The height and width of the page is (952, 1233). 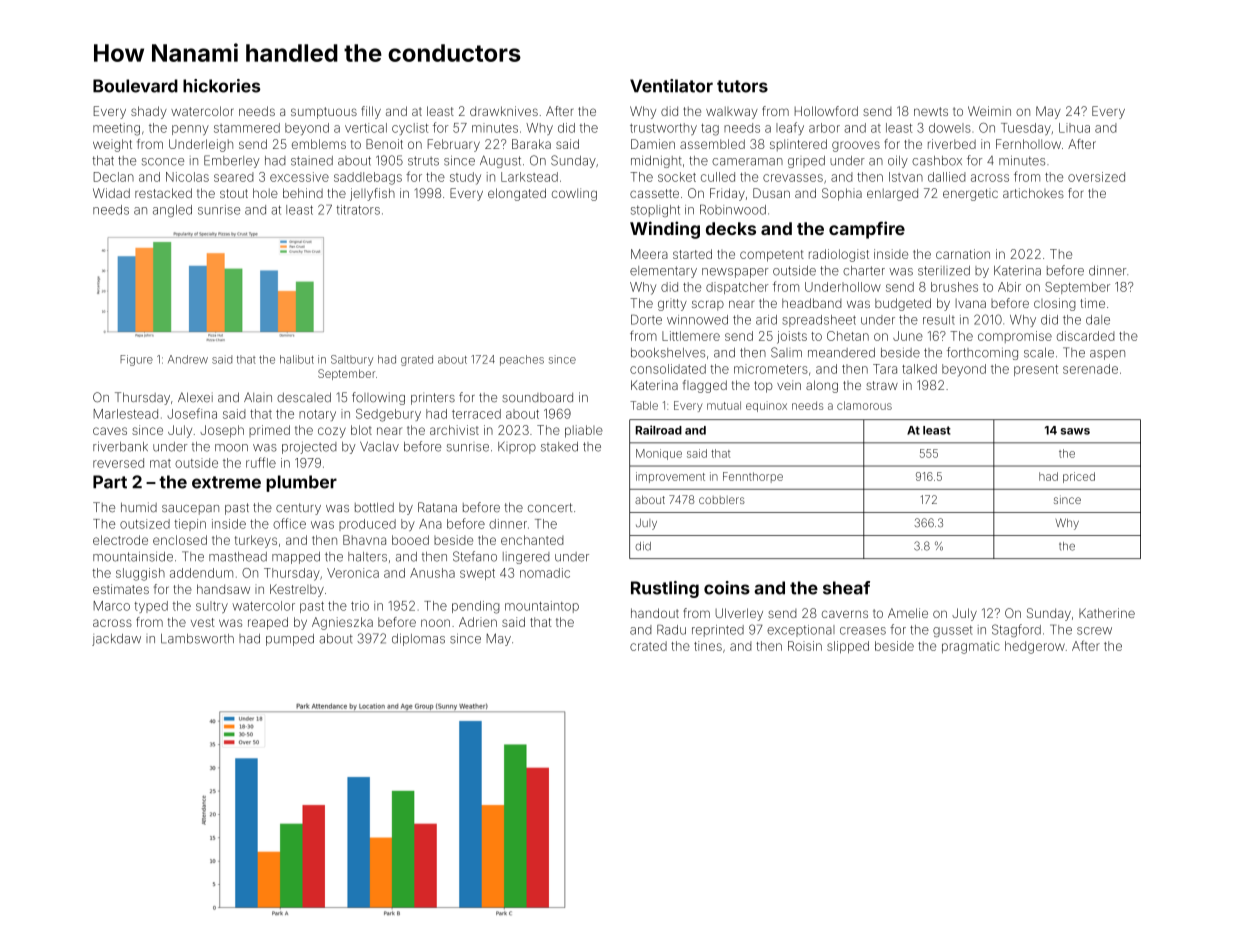 I want to click on mountaintop, so click(x=542, y=607).
